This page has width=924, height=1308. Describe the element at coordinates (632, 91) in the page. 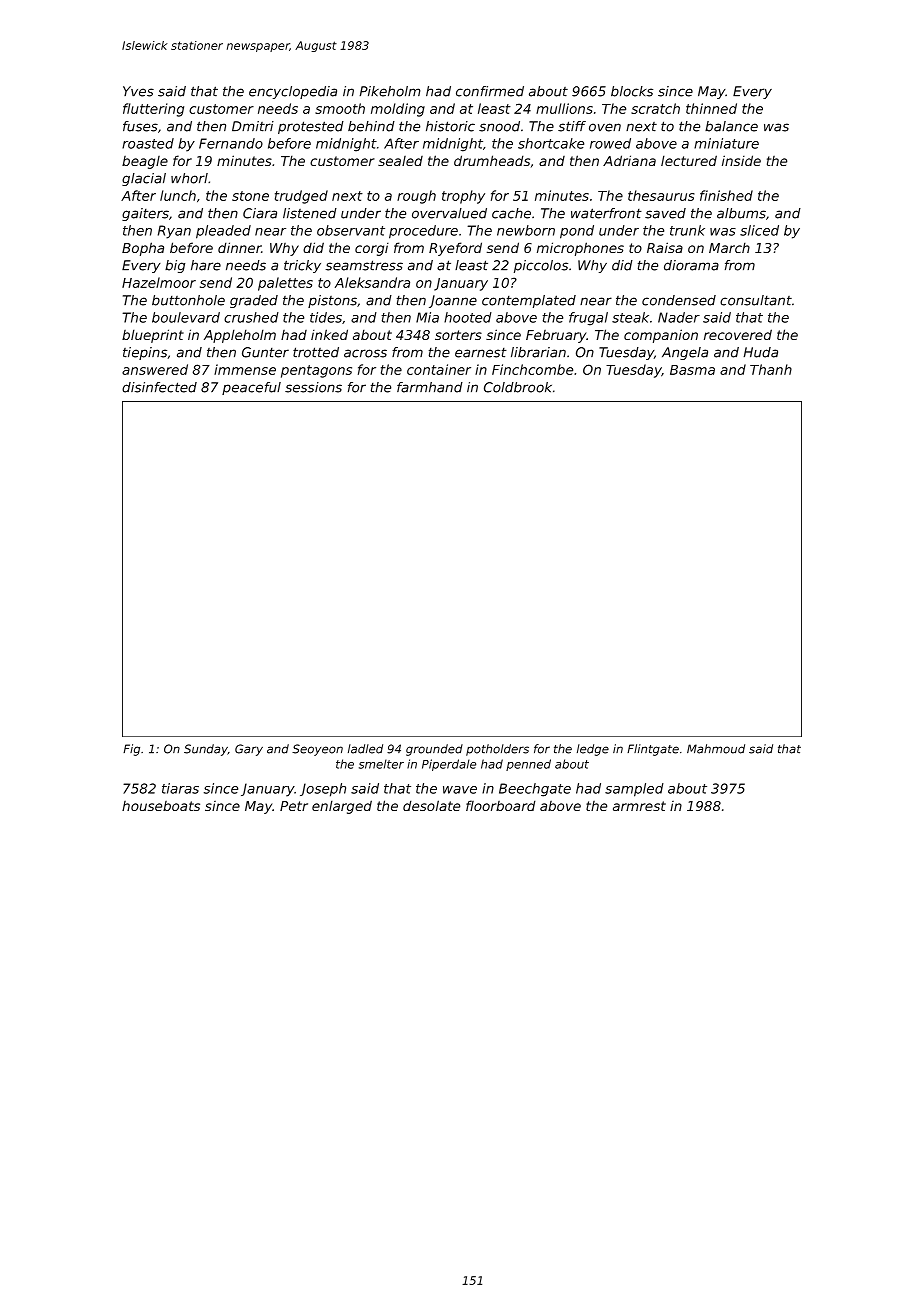

I see `blocks` at that location.
